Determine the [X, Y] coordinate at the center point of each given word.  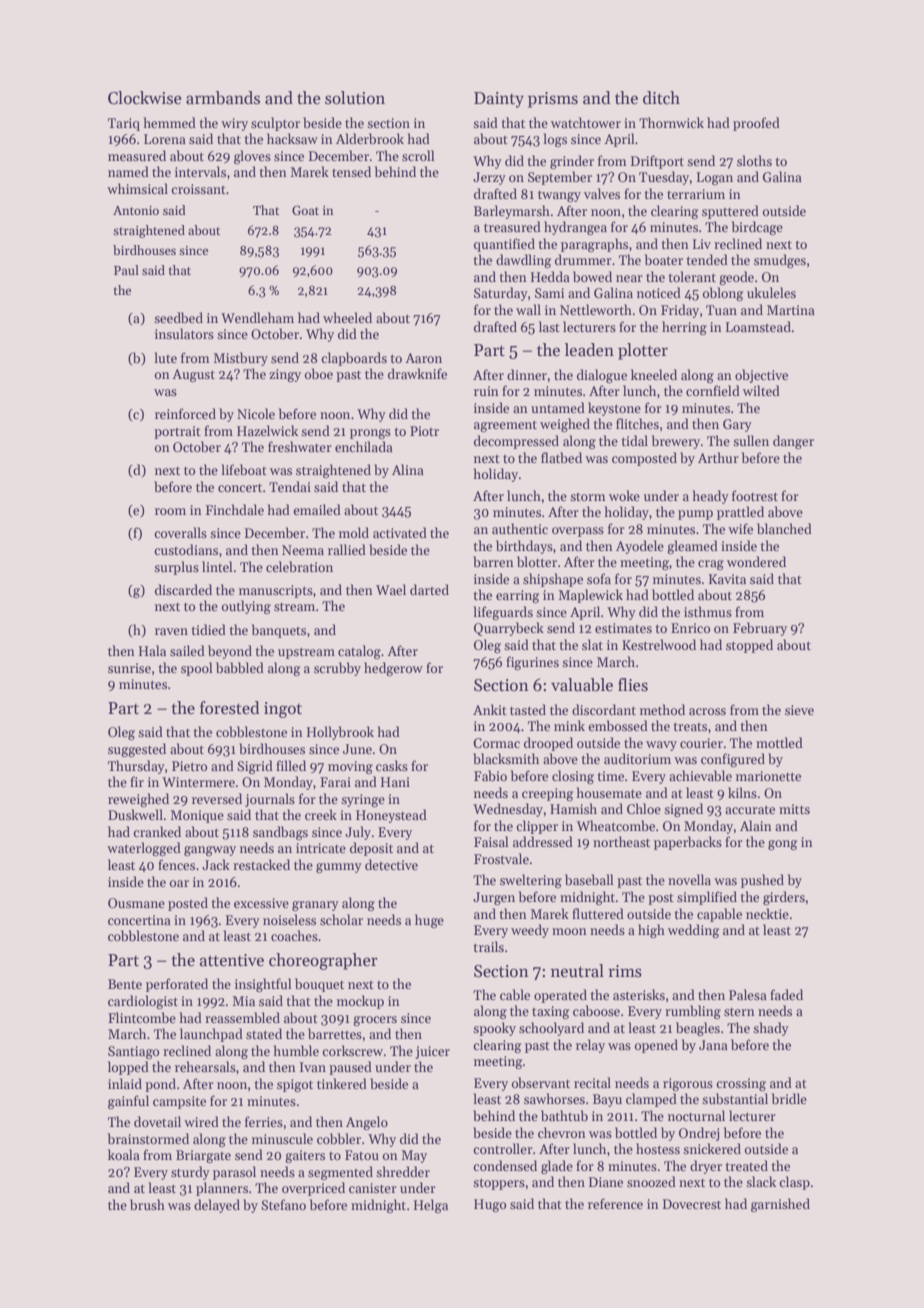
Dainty [499, 100]
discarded [183, 589]
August [193, 375]
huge [429, 921]
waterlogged [144, 849]
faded [786, 994]
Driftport [657, 162]
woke [624, 495]
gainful [128, 1102]
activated [400, 532]
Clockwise [145, 98]
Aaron [423, 358]
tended [707, 259]
